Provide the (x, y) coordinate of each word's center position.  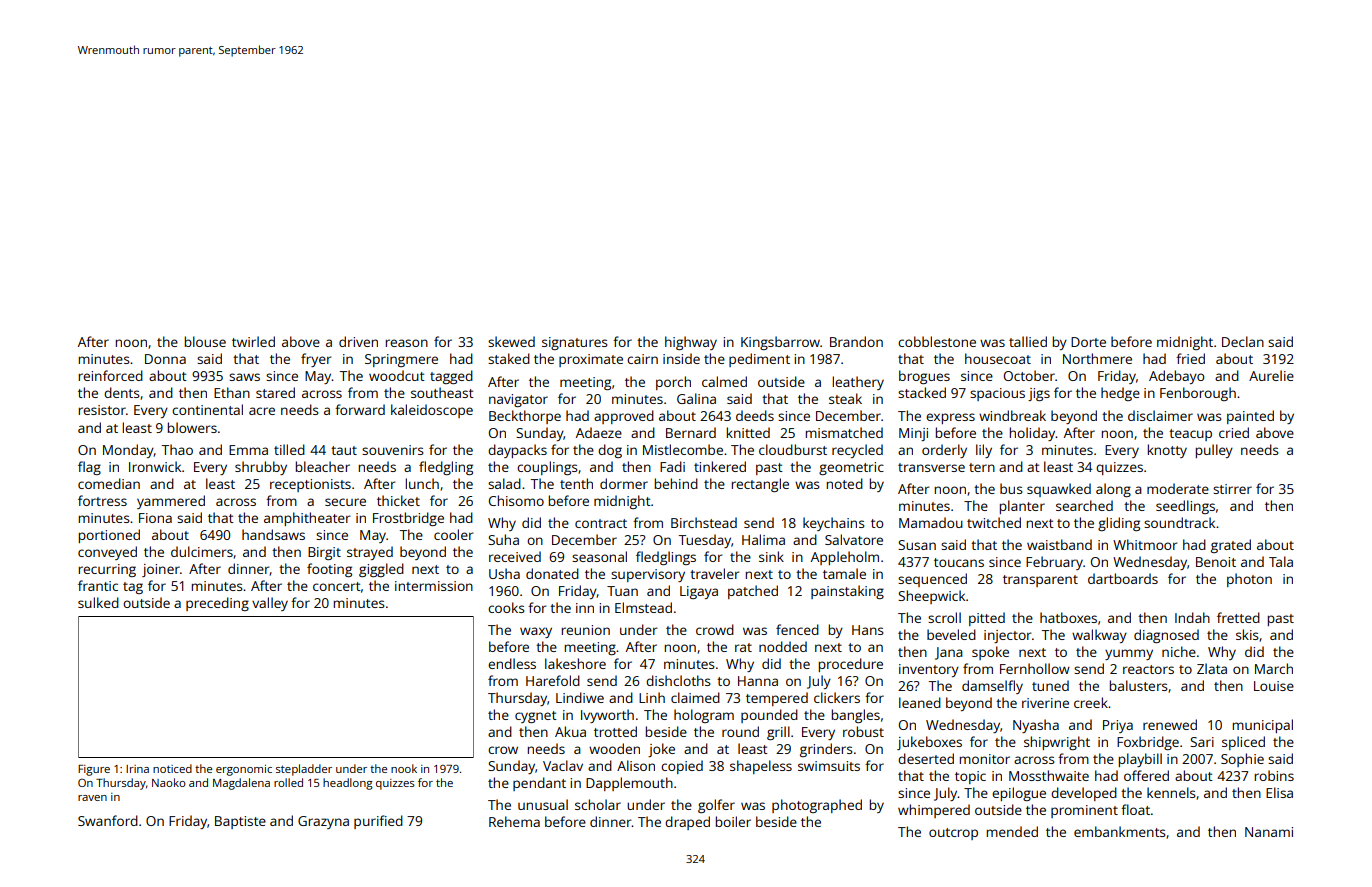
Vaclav (563, 765)
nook (404, 768)
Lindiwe (580, 697)
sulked (98, 602)
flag (89, 468)
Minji (913, 434)
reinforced (110, 375)
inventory (929, 670)
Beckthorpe (525, 417)
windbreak (1012, 415)
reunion (585, 630)
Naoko (169, 782)
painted (1250, 417)
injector (1007, 636)
